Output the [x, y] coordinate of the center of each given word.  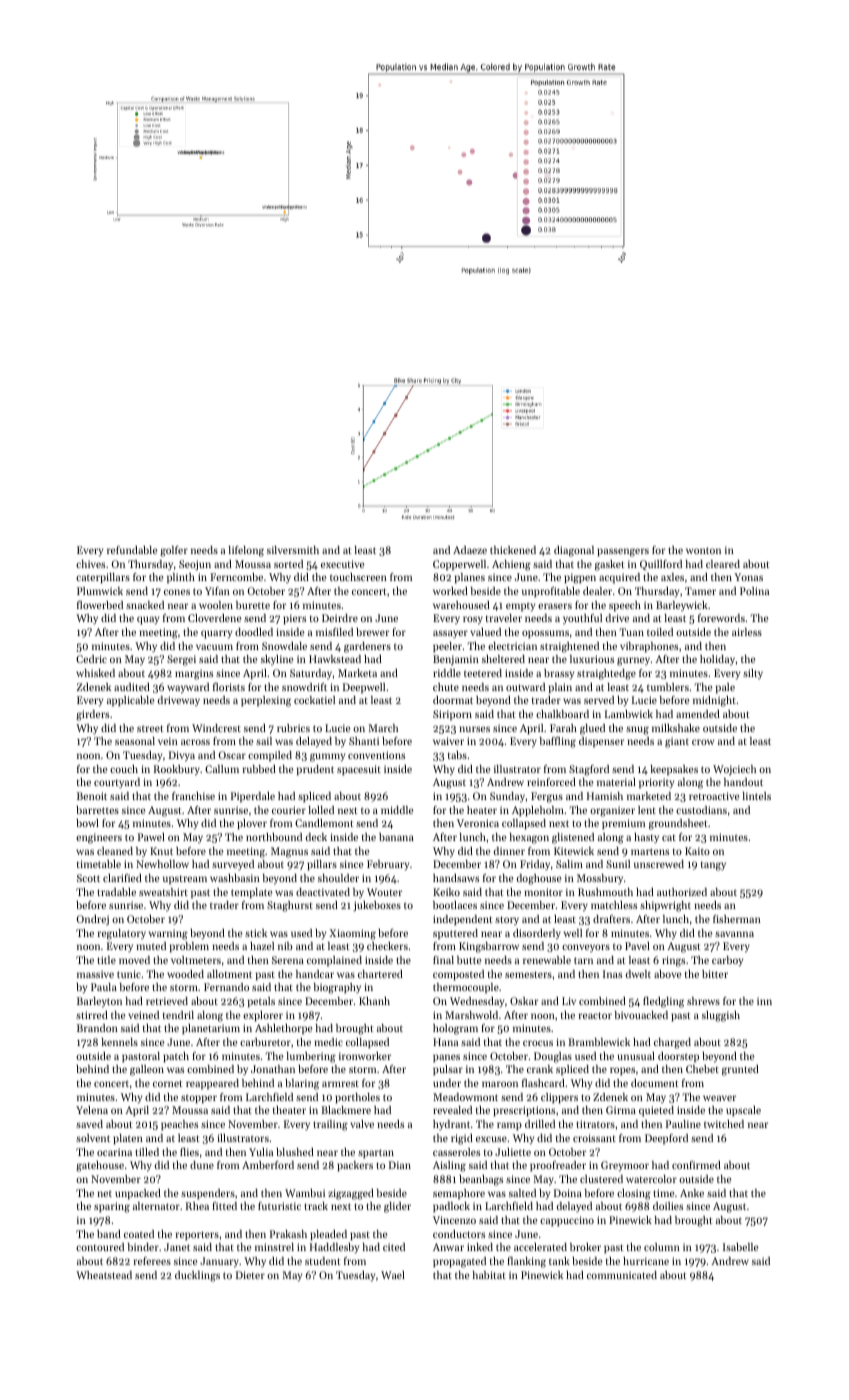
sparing [112, 1207]
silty [753, 674]
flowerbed [100, 605]
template [252, 893]
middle [397, 810]
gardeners [367, 647]
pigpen [580, 578]
